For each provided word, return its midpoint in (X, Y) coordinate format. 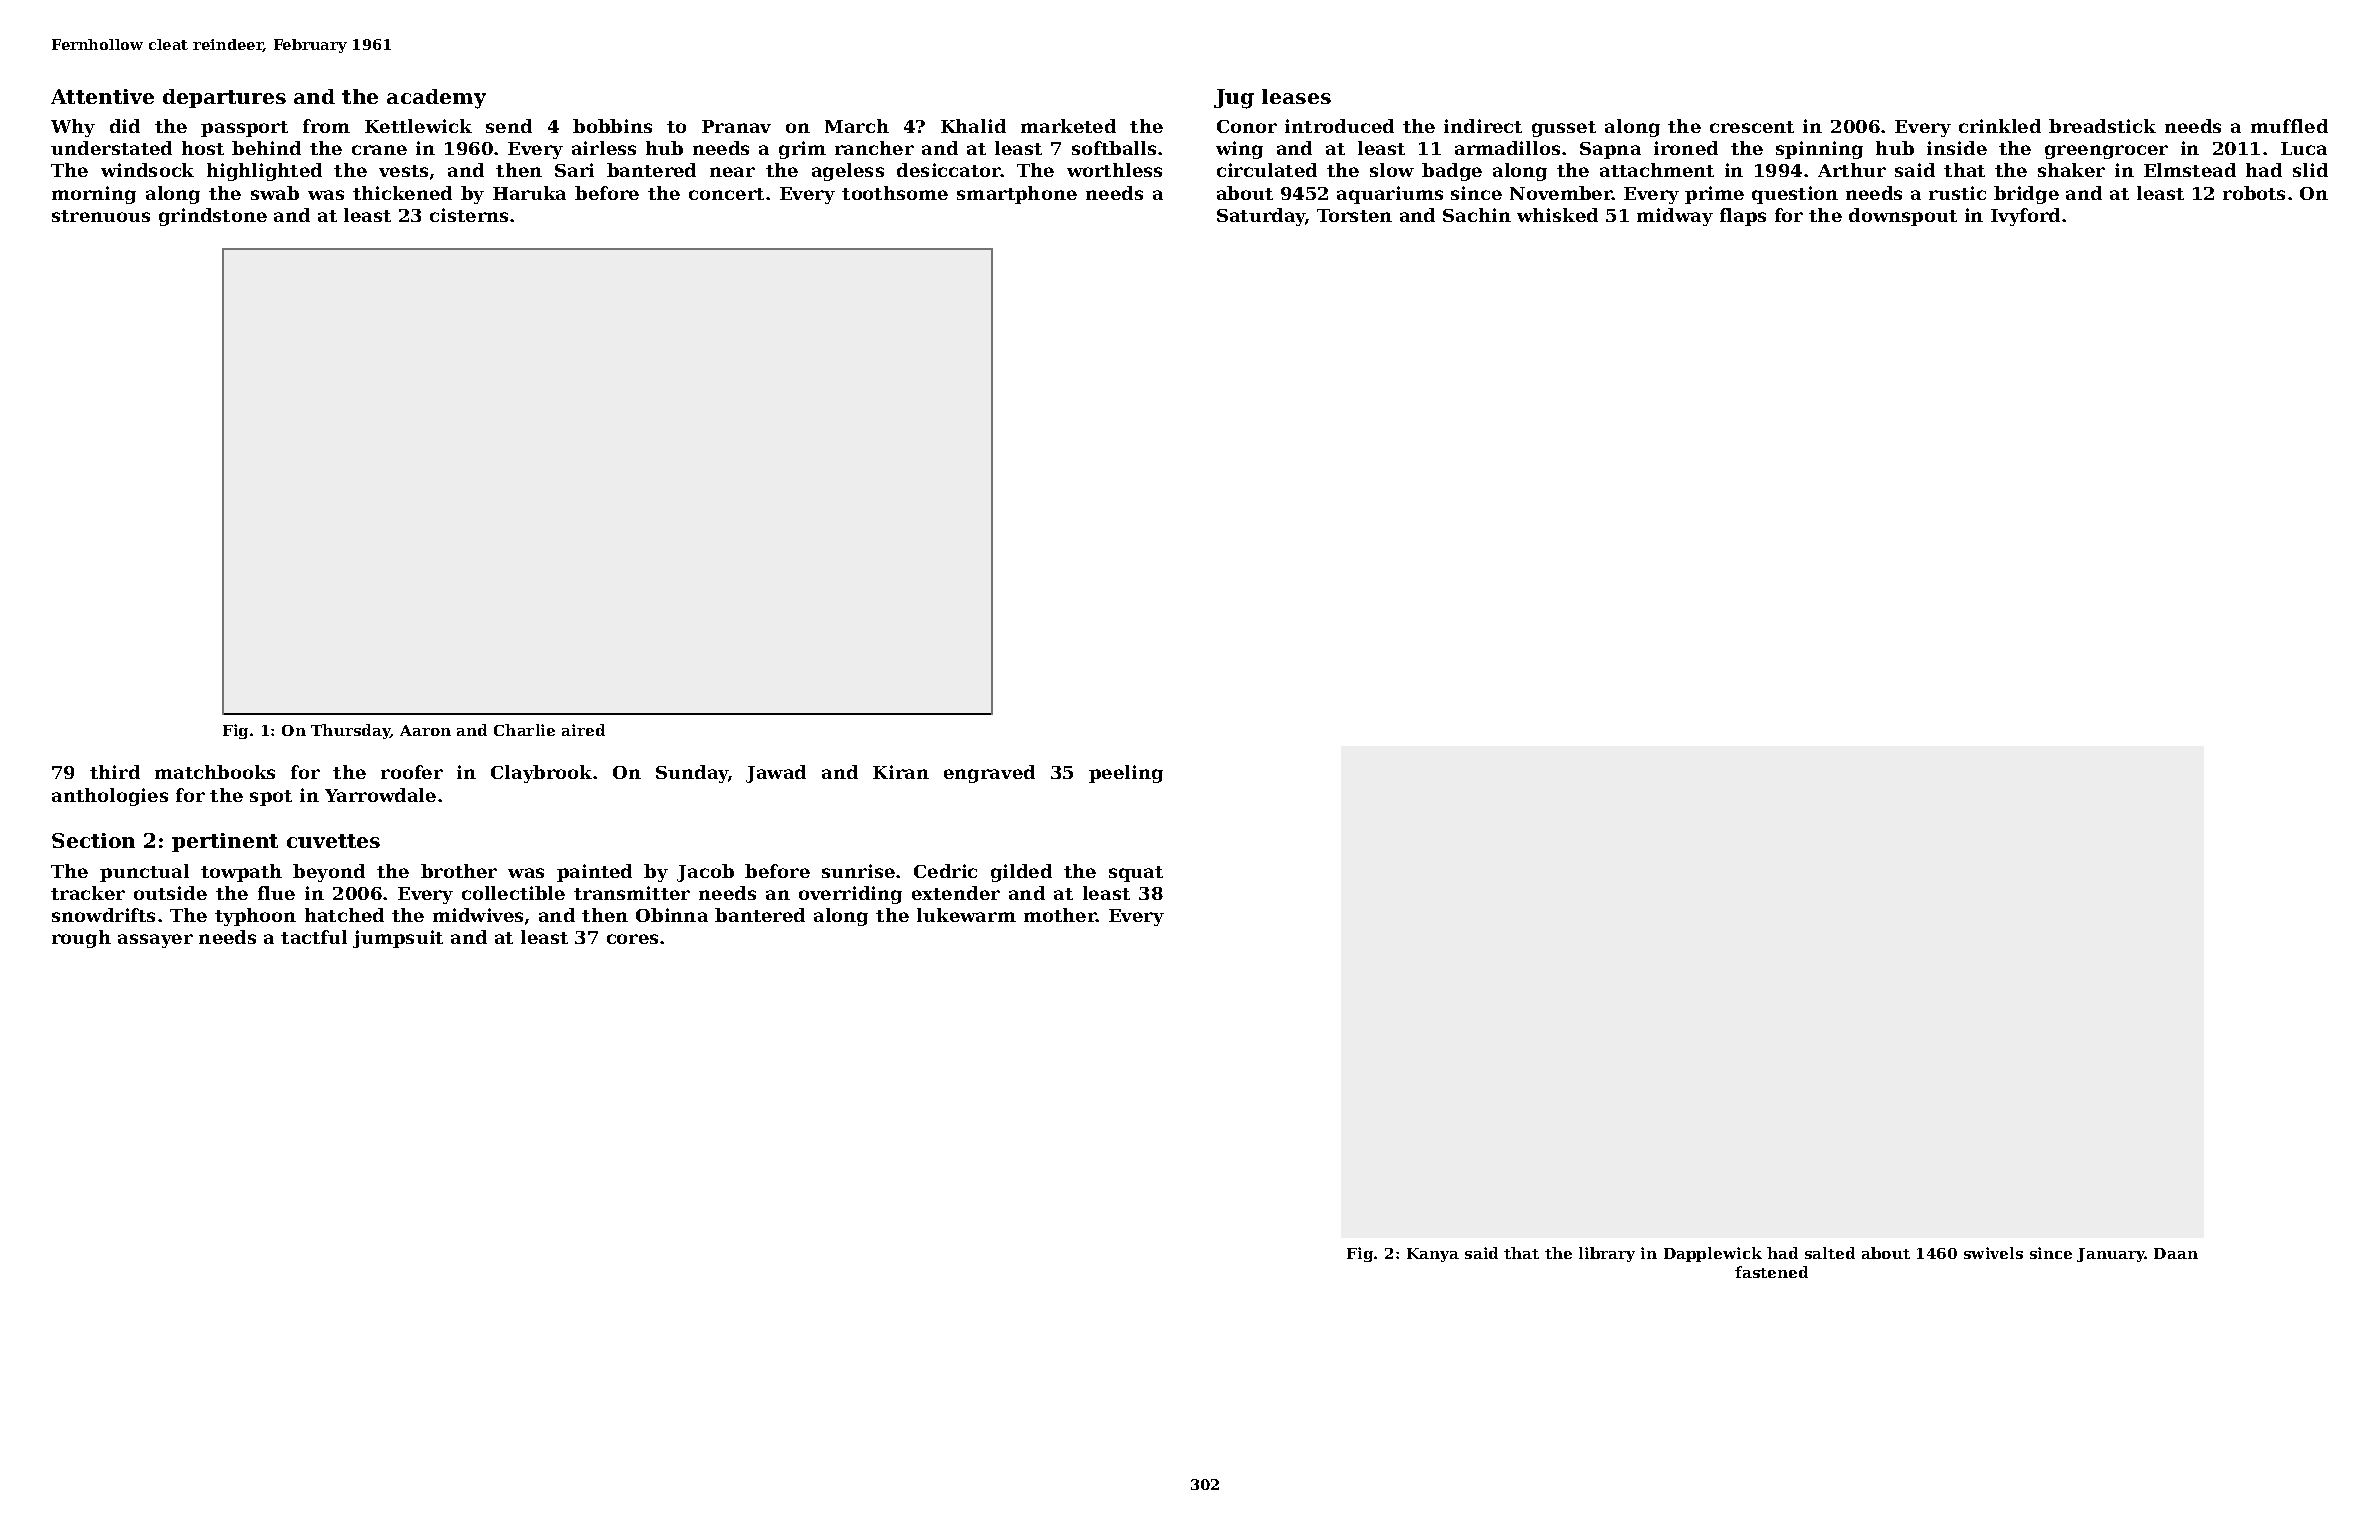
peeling (1126, 774)
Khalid (973, 126)
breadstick (2102, 126)
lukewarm (966, 915)
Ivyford (2025, 217)
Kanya (1433, 1255)
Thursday (351, 731)
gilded (1021, 873)
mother (1060, 915)
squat (1136, 874)
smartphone (1017, 195)
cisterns (469, 215)
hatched (344, 915)
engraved (989, 774)
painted (594, 873)
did (125, 126)
